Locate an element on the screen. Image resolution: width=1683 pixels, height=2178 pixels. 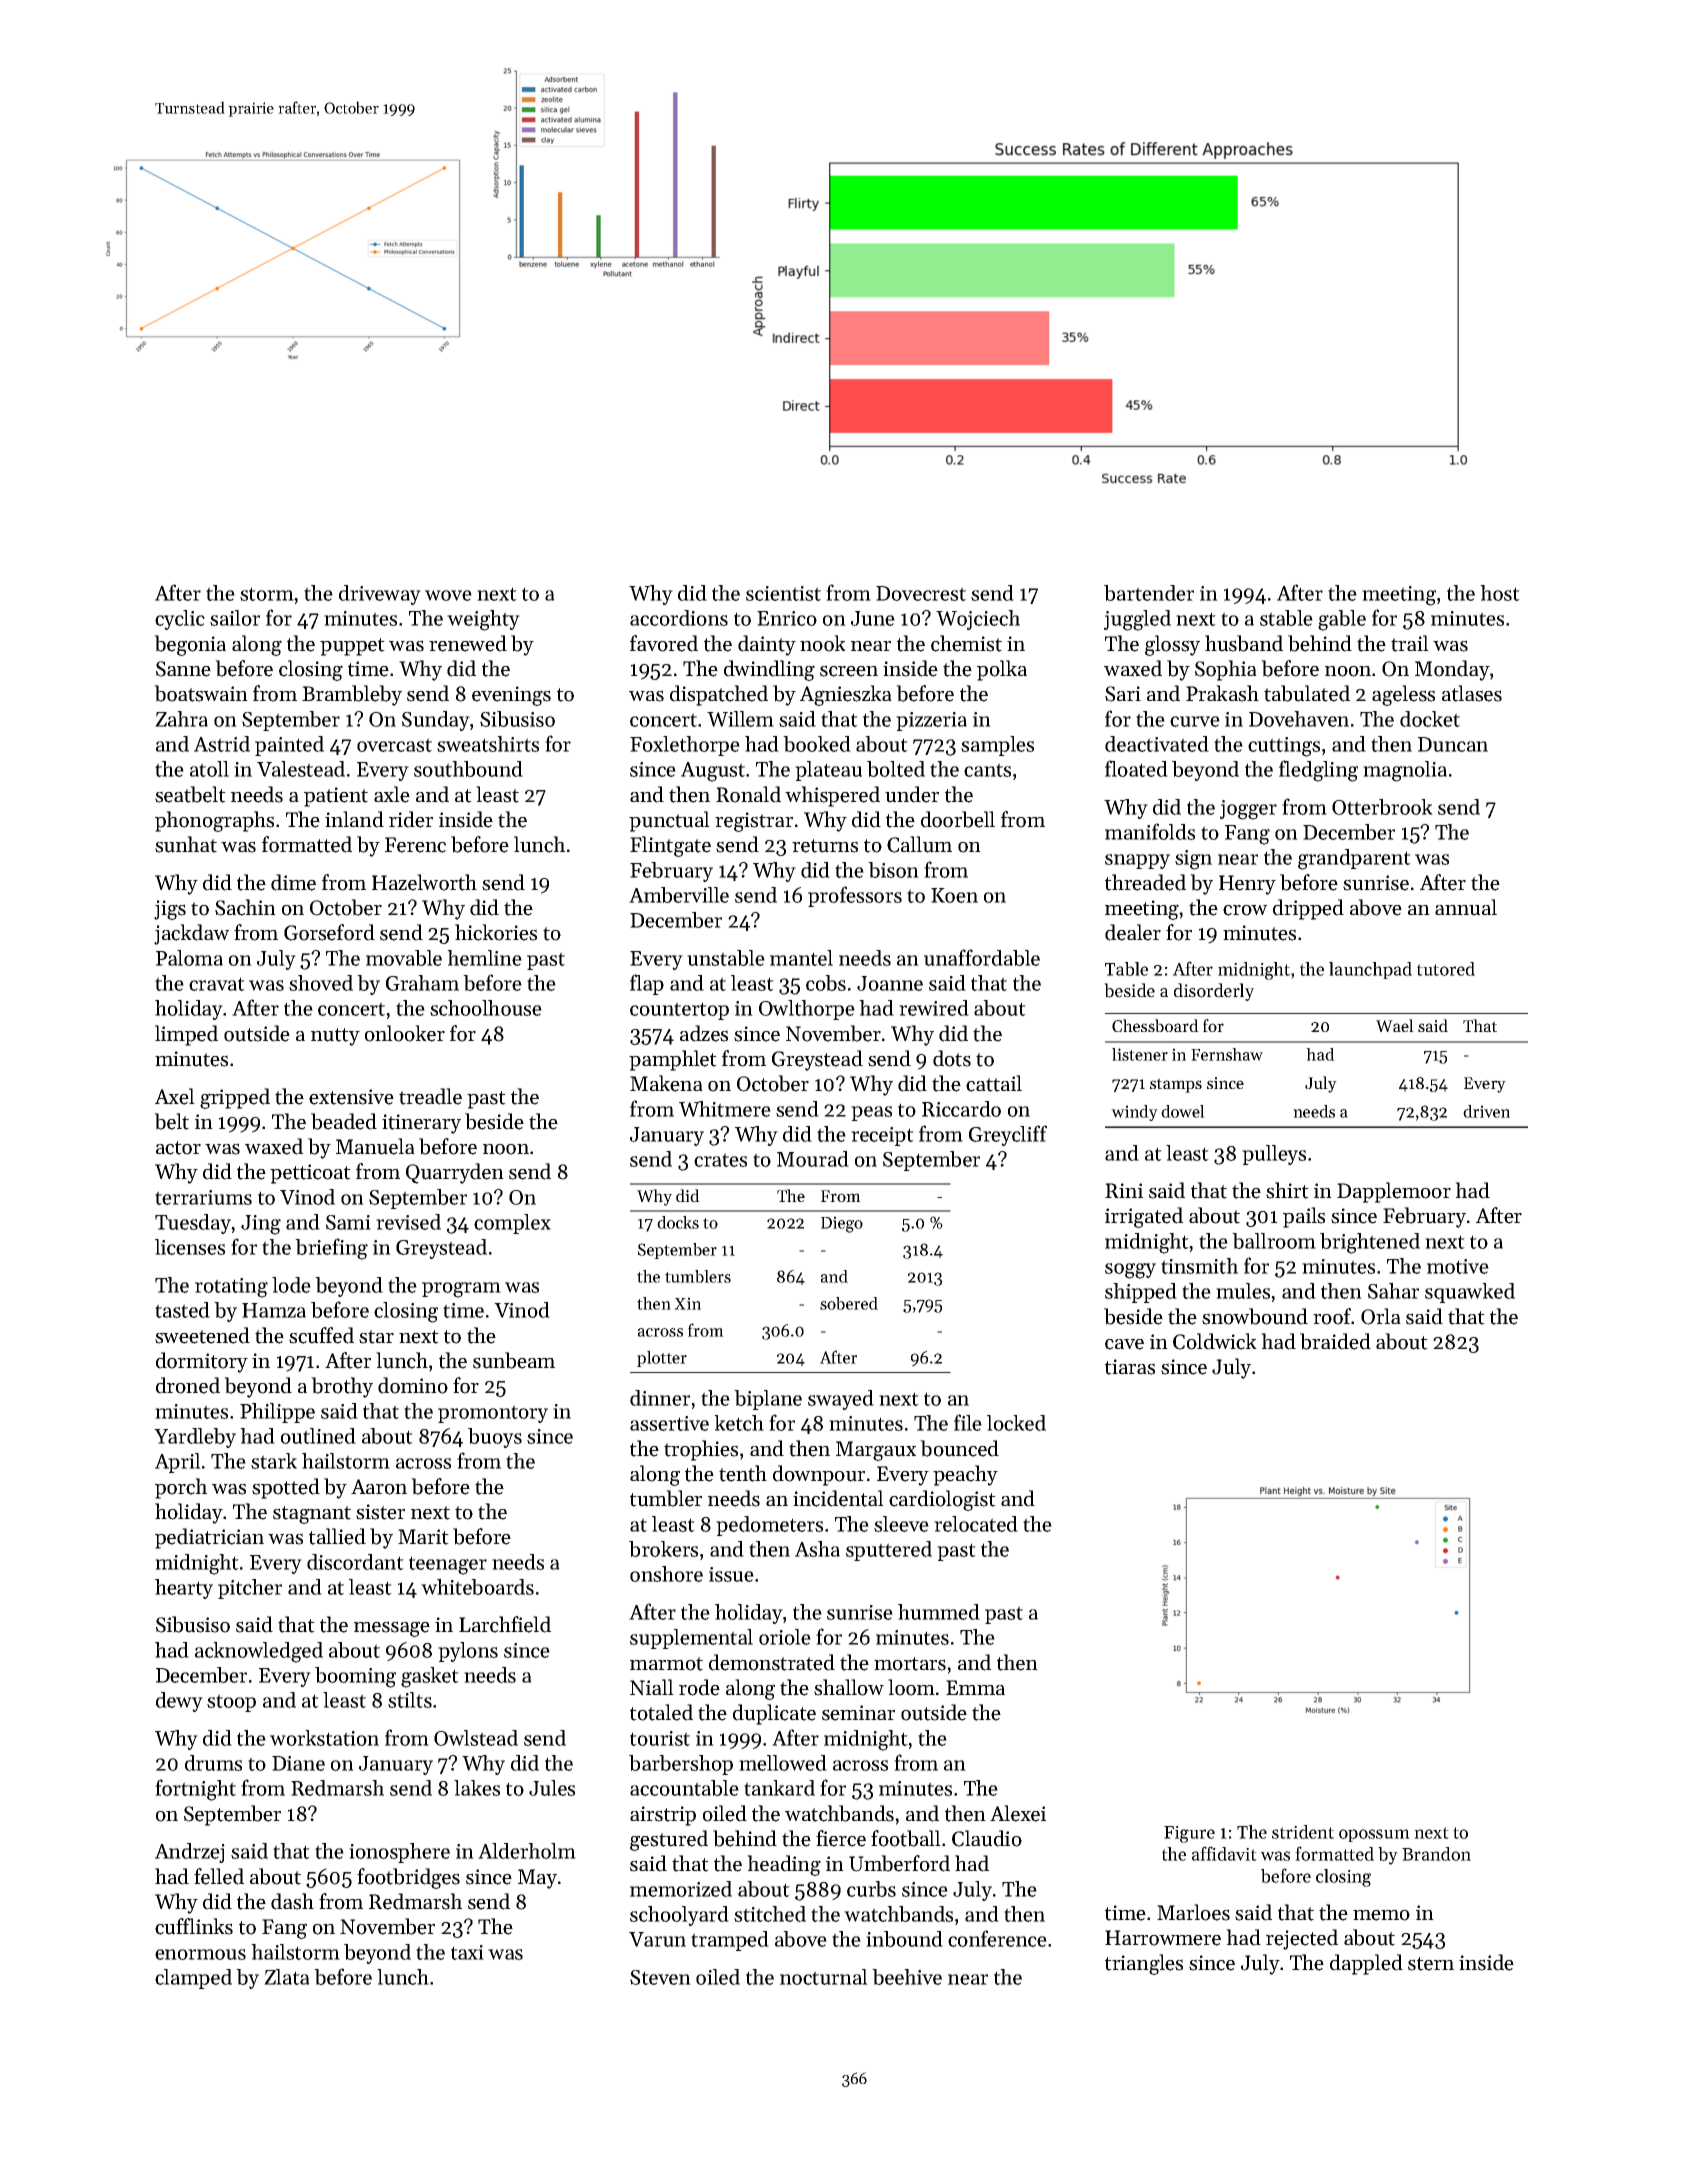
onshore is located at coordinates (666, 1574).
